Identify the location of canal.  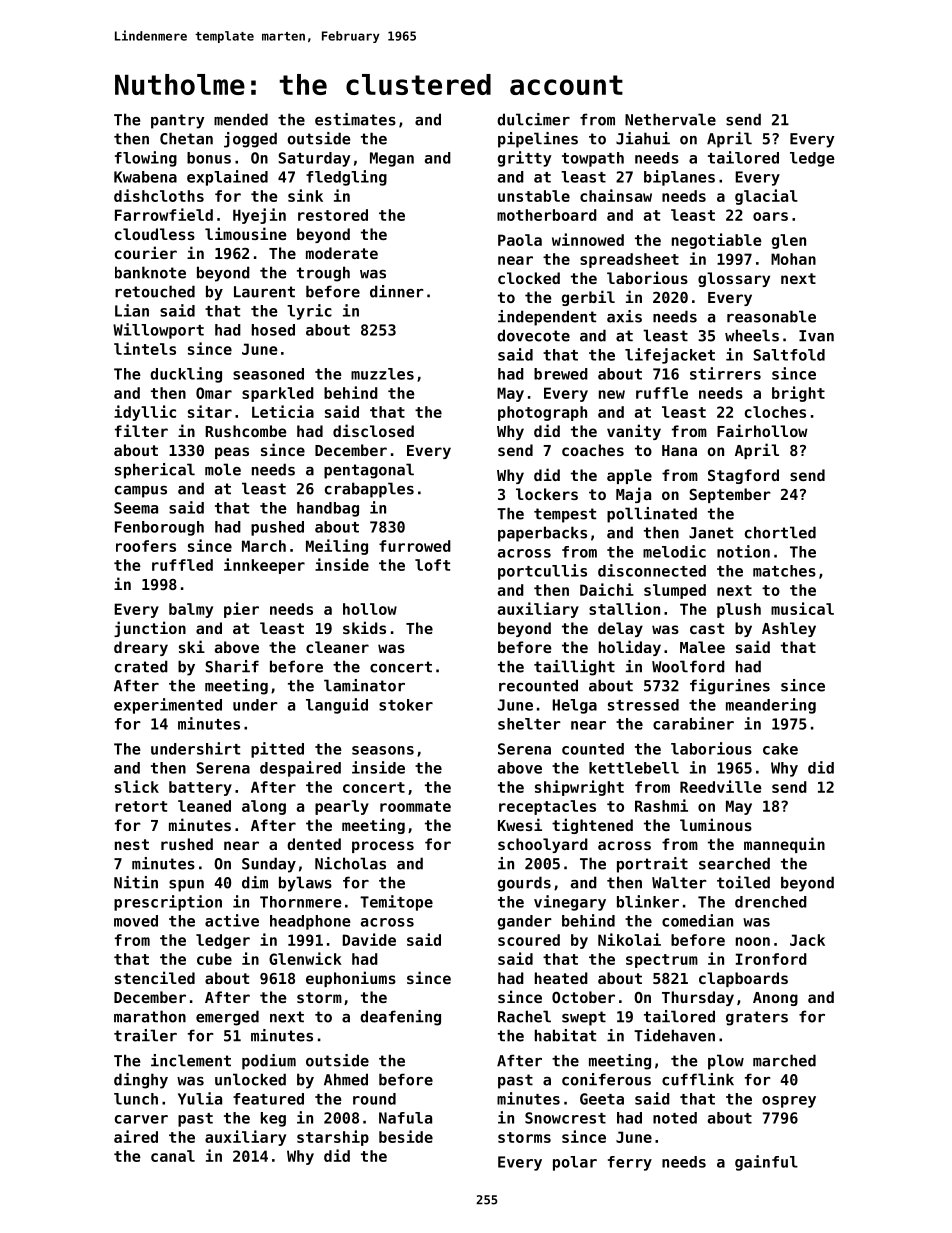
(173, 1156).
